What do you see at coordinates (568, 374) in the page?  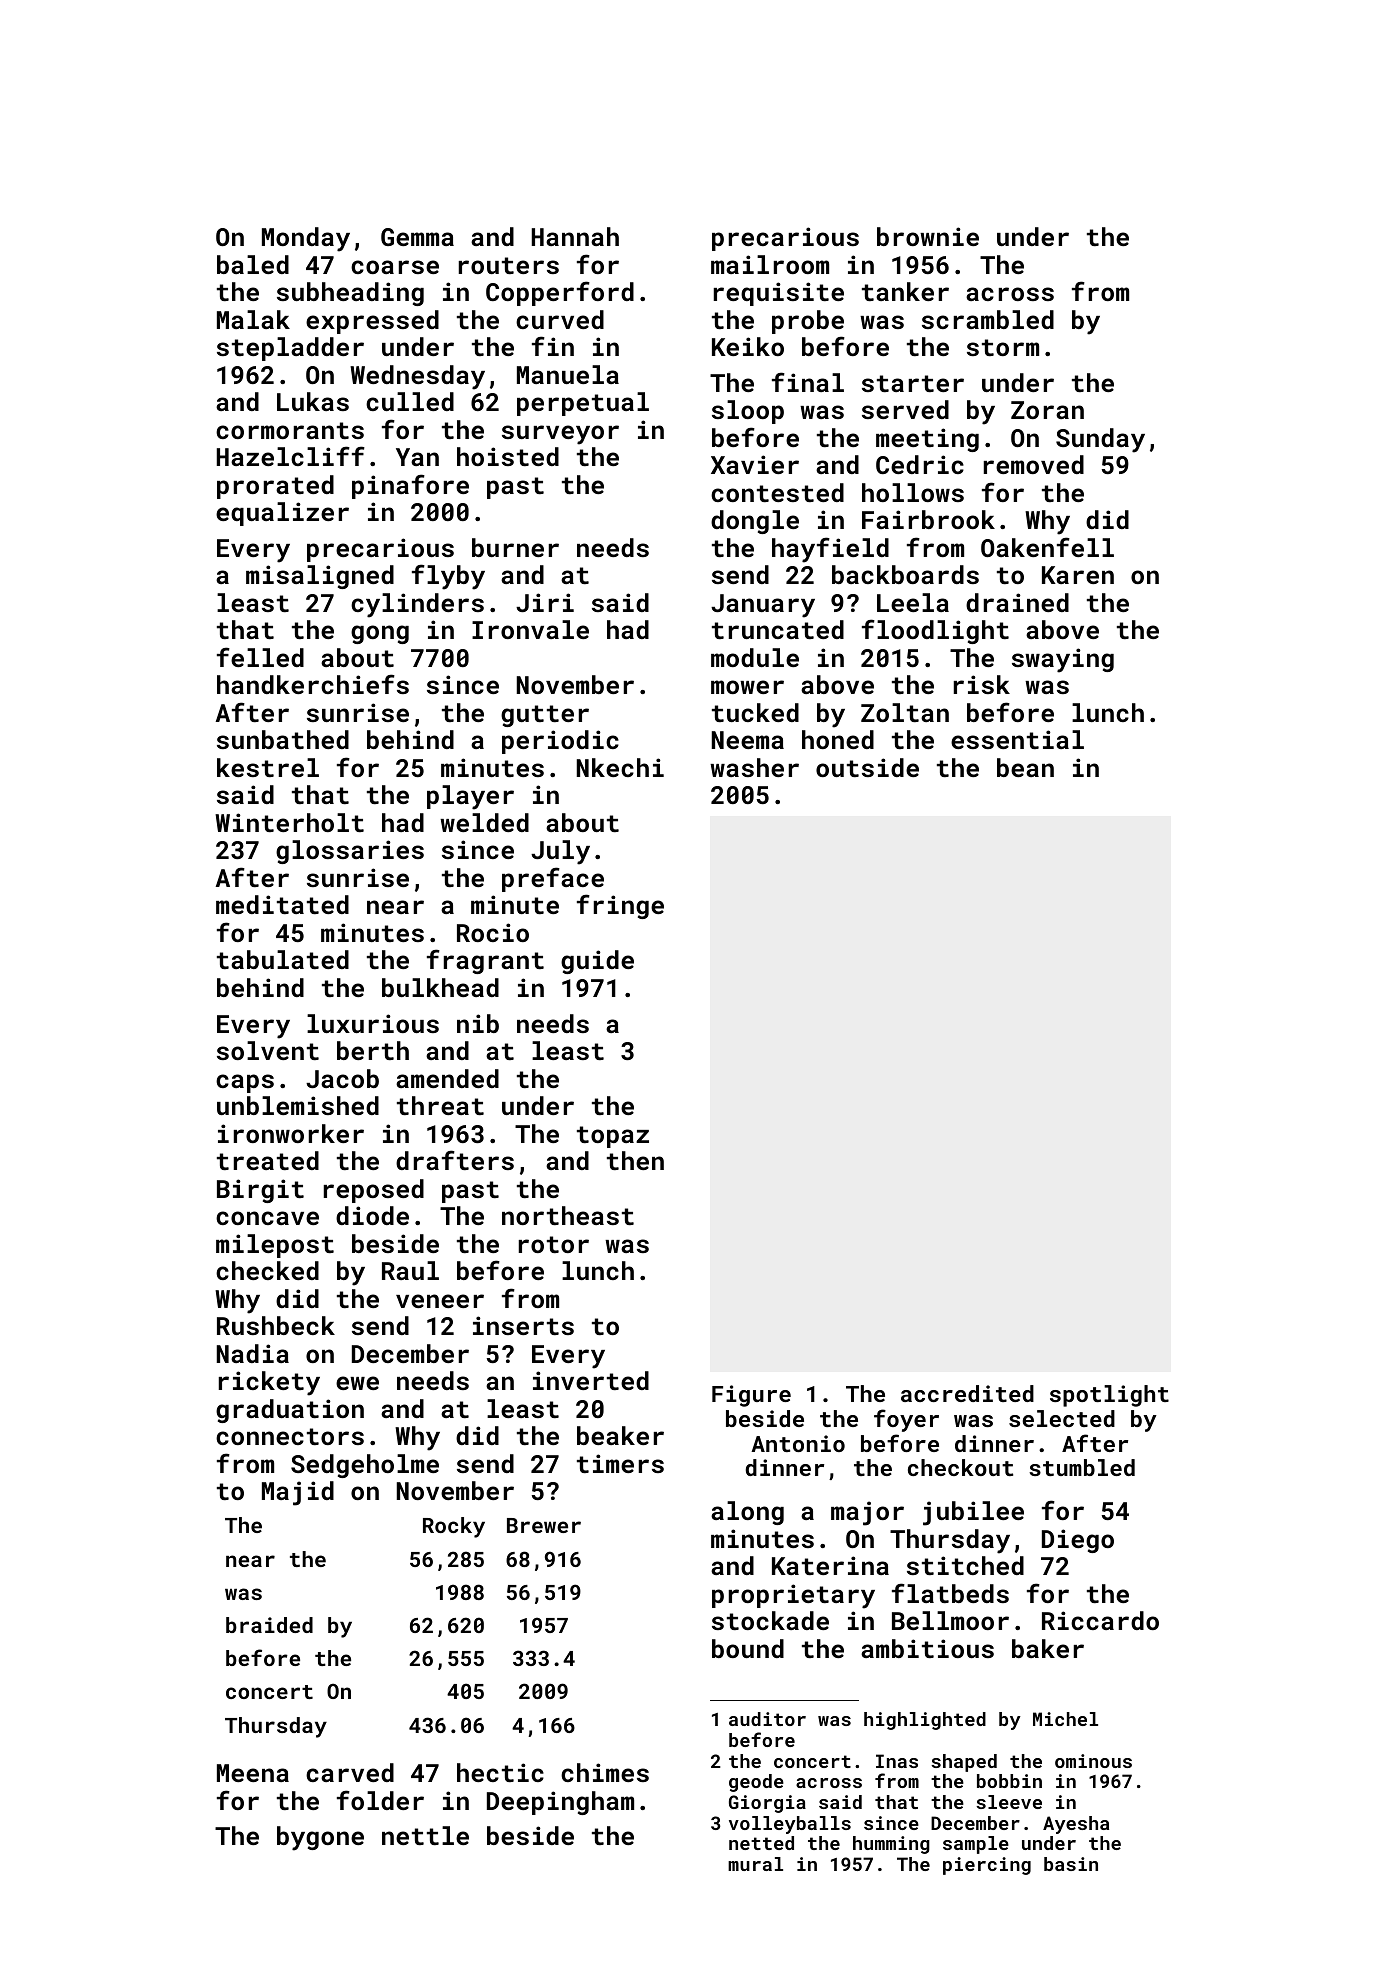 I see `Manuela` at bounding box center [568, 374].
